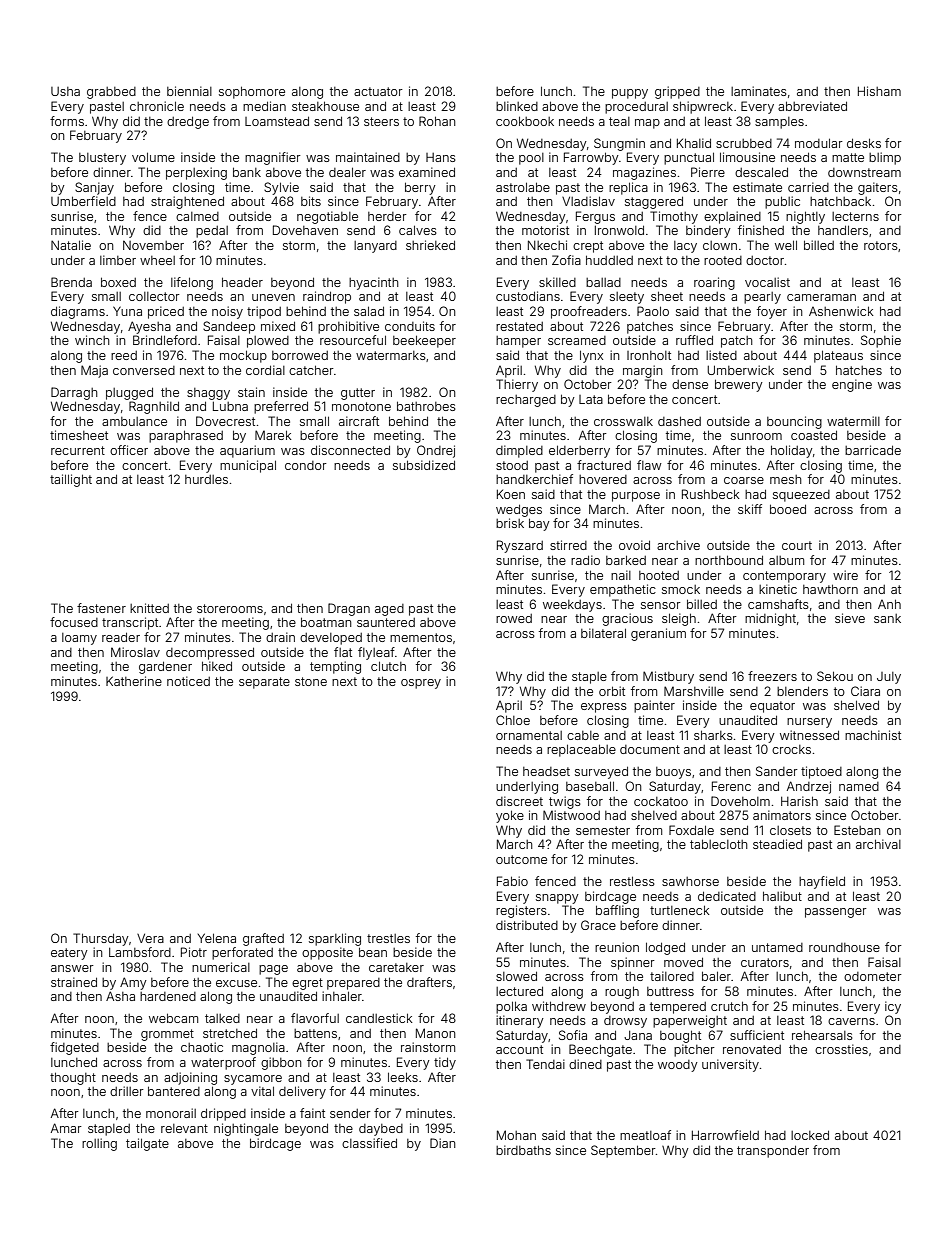  What do you see at coordinates (127, 1091) in the screenshot?
I see `driller` at bounding box center [127, 1091].
